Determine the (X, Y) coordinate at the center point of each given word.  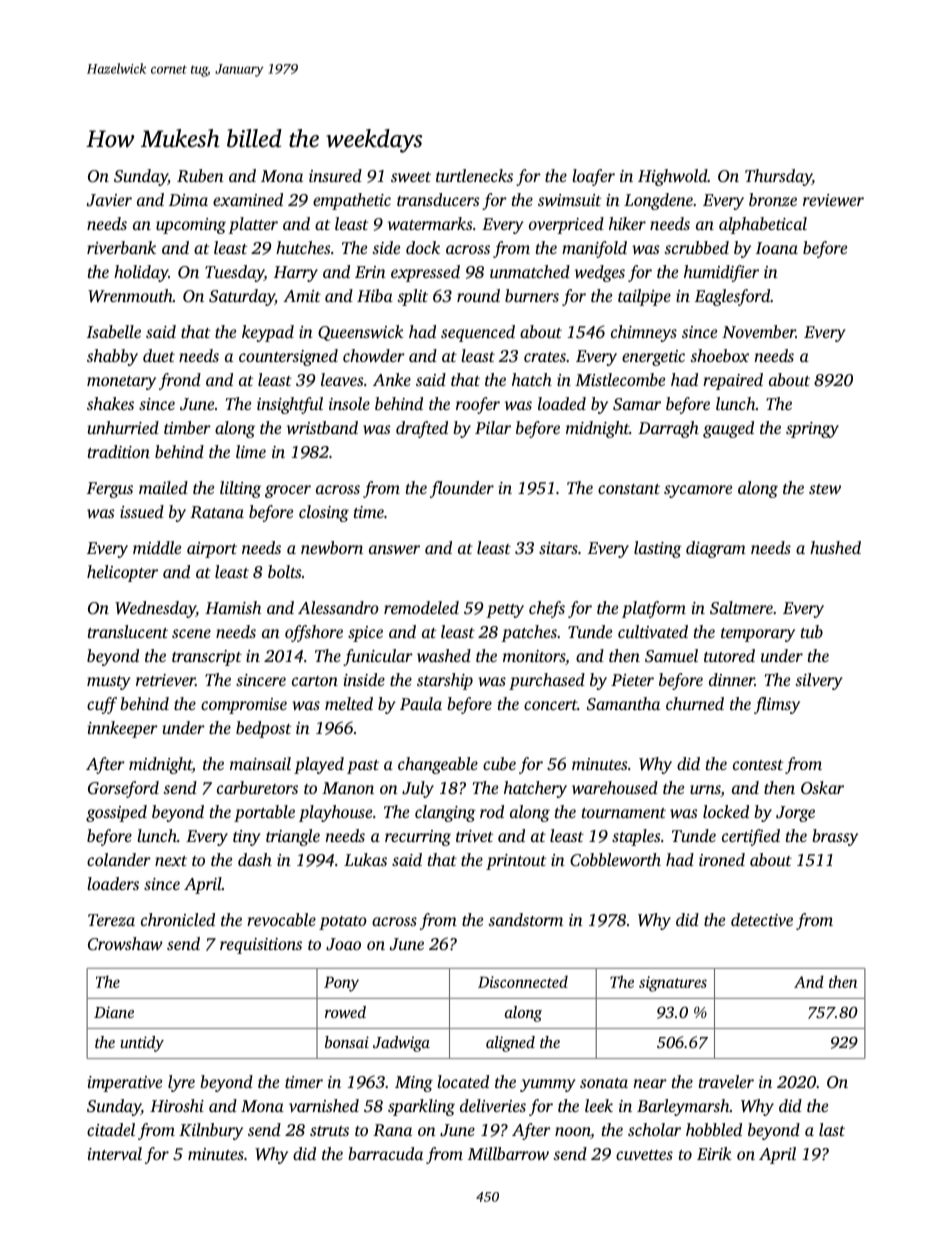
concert (550, 705)
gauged (728, 429)
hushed (835, 547)
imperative (125, 1084)
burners (532, 295)
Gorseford (123, 789)
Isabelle (114, 331)
